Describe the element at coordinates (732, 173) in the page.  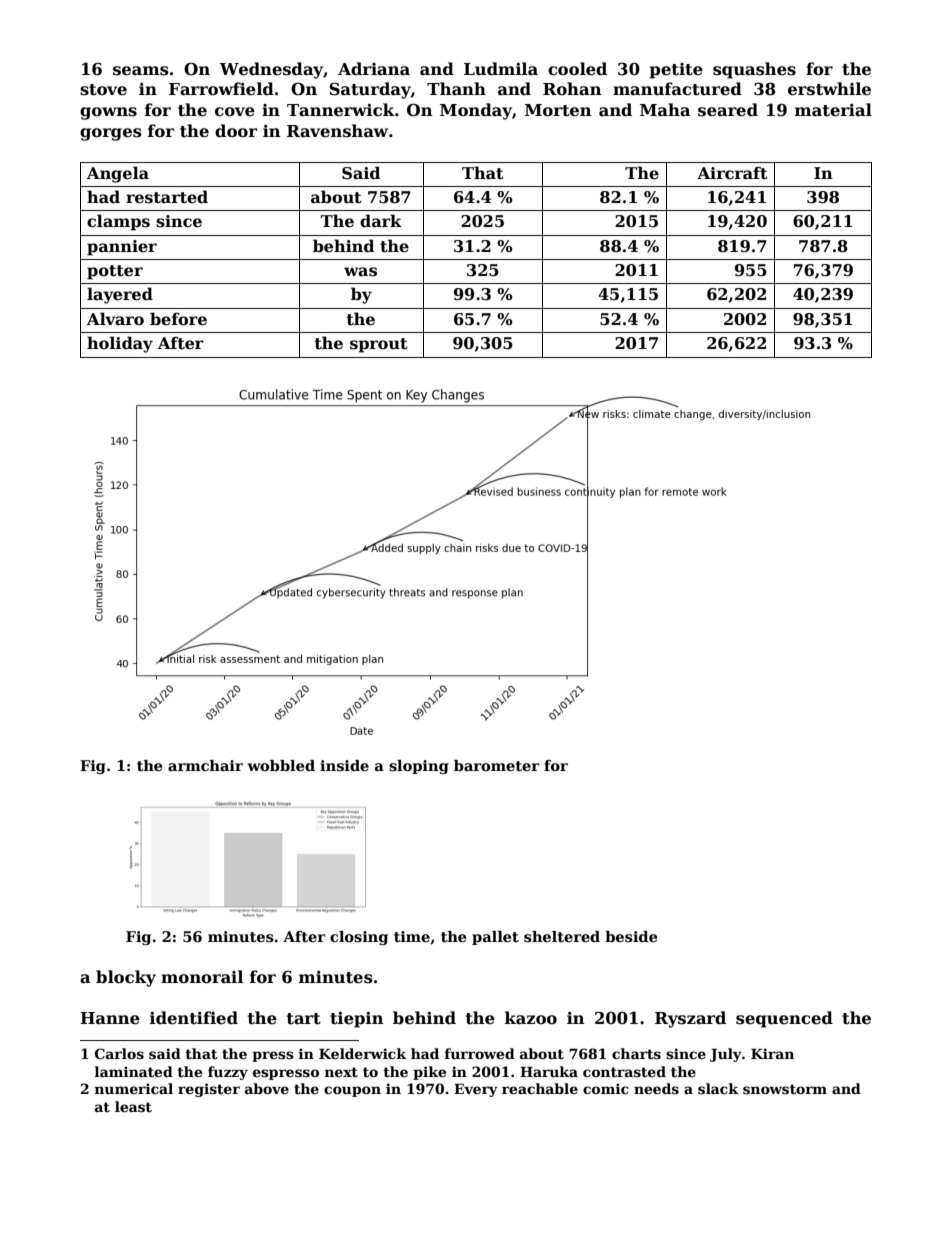
I see `Aircraft` at that location.
